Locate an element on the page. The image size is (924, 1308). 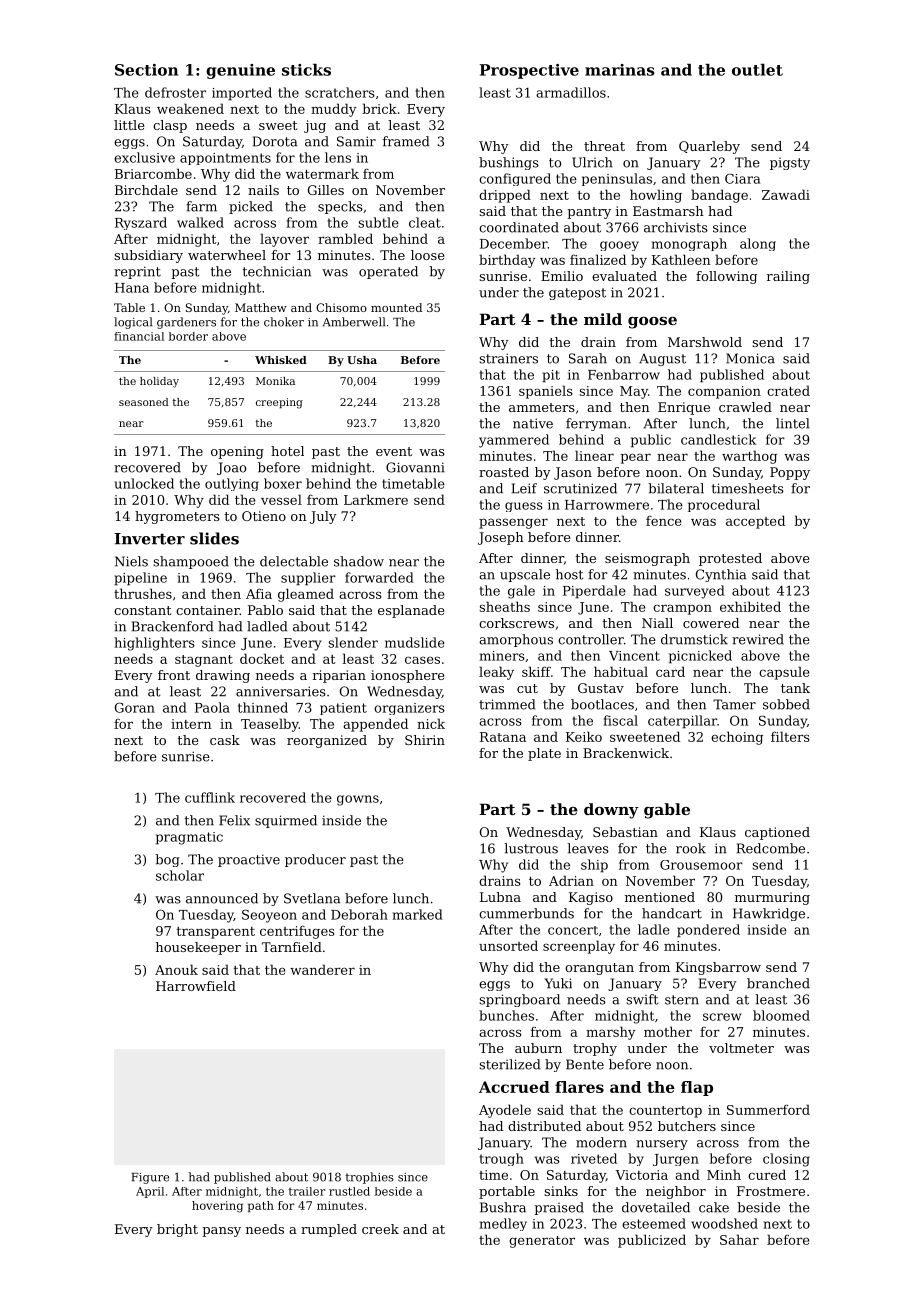
pragmatic is located at coordinates (189, 838).
